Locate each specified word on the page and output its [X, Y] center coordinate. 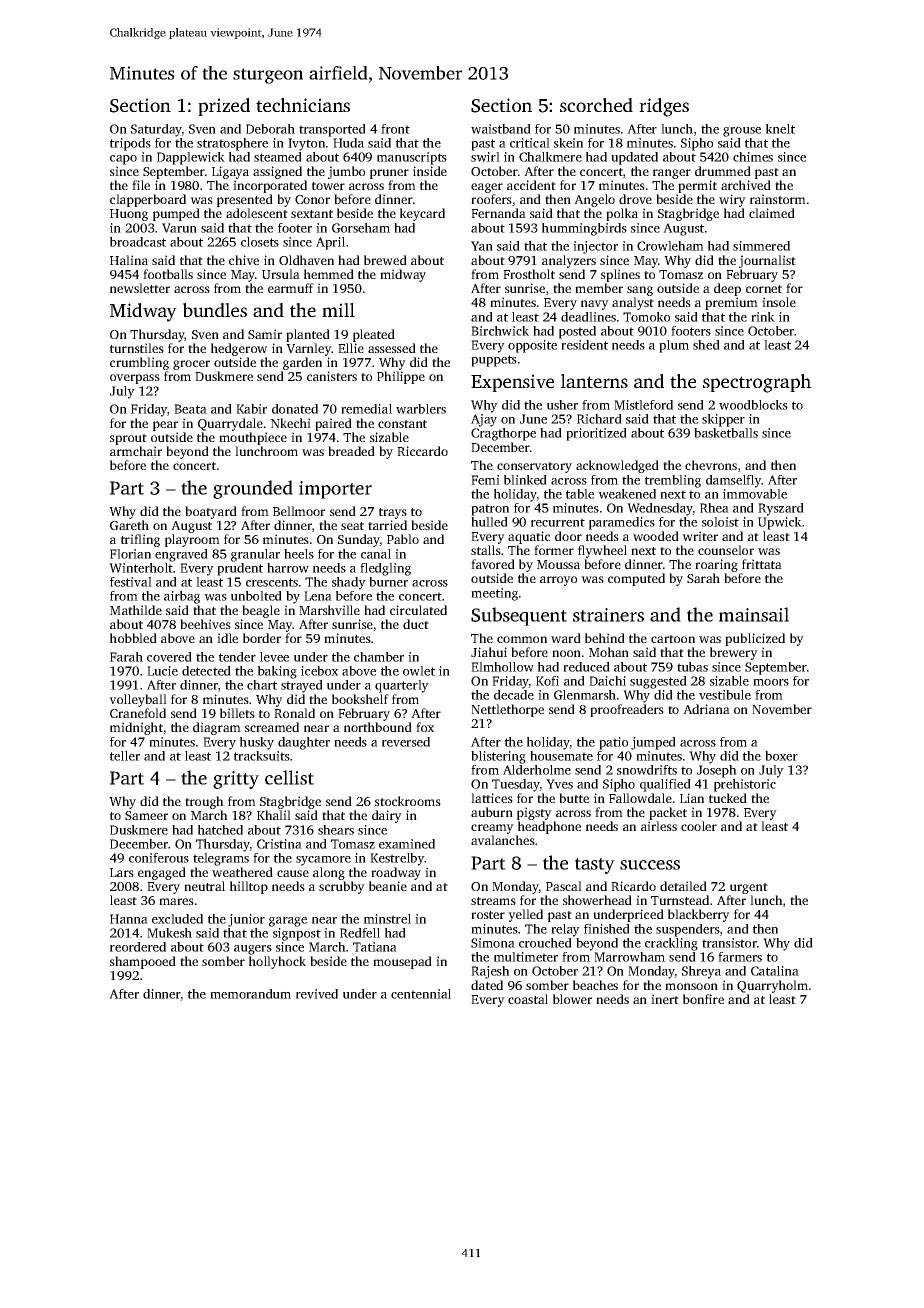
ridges [664, 107]
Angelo [594, 200]
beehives [205, 624]
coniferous [159, 858]
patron [490, 510]
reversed [406, 742]
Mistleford [643, 405]
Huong [129, 215]
